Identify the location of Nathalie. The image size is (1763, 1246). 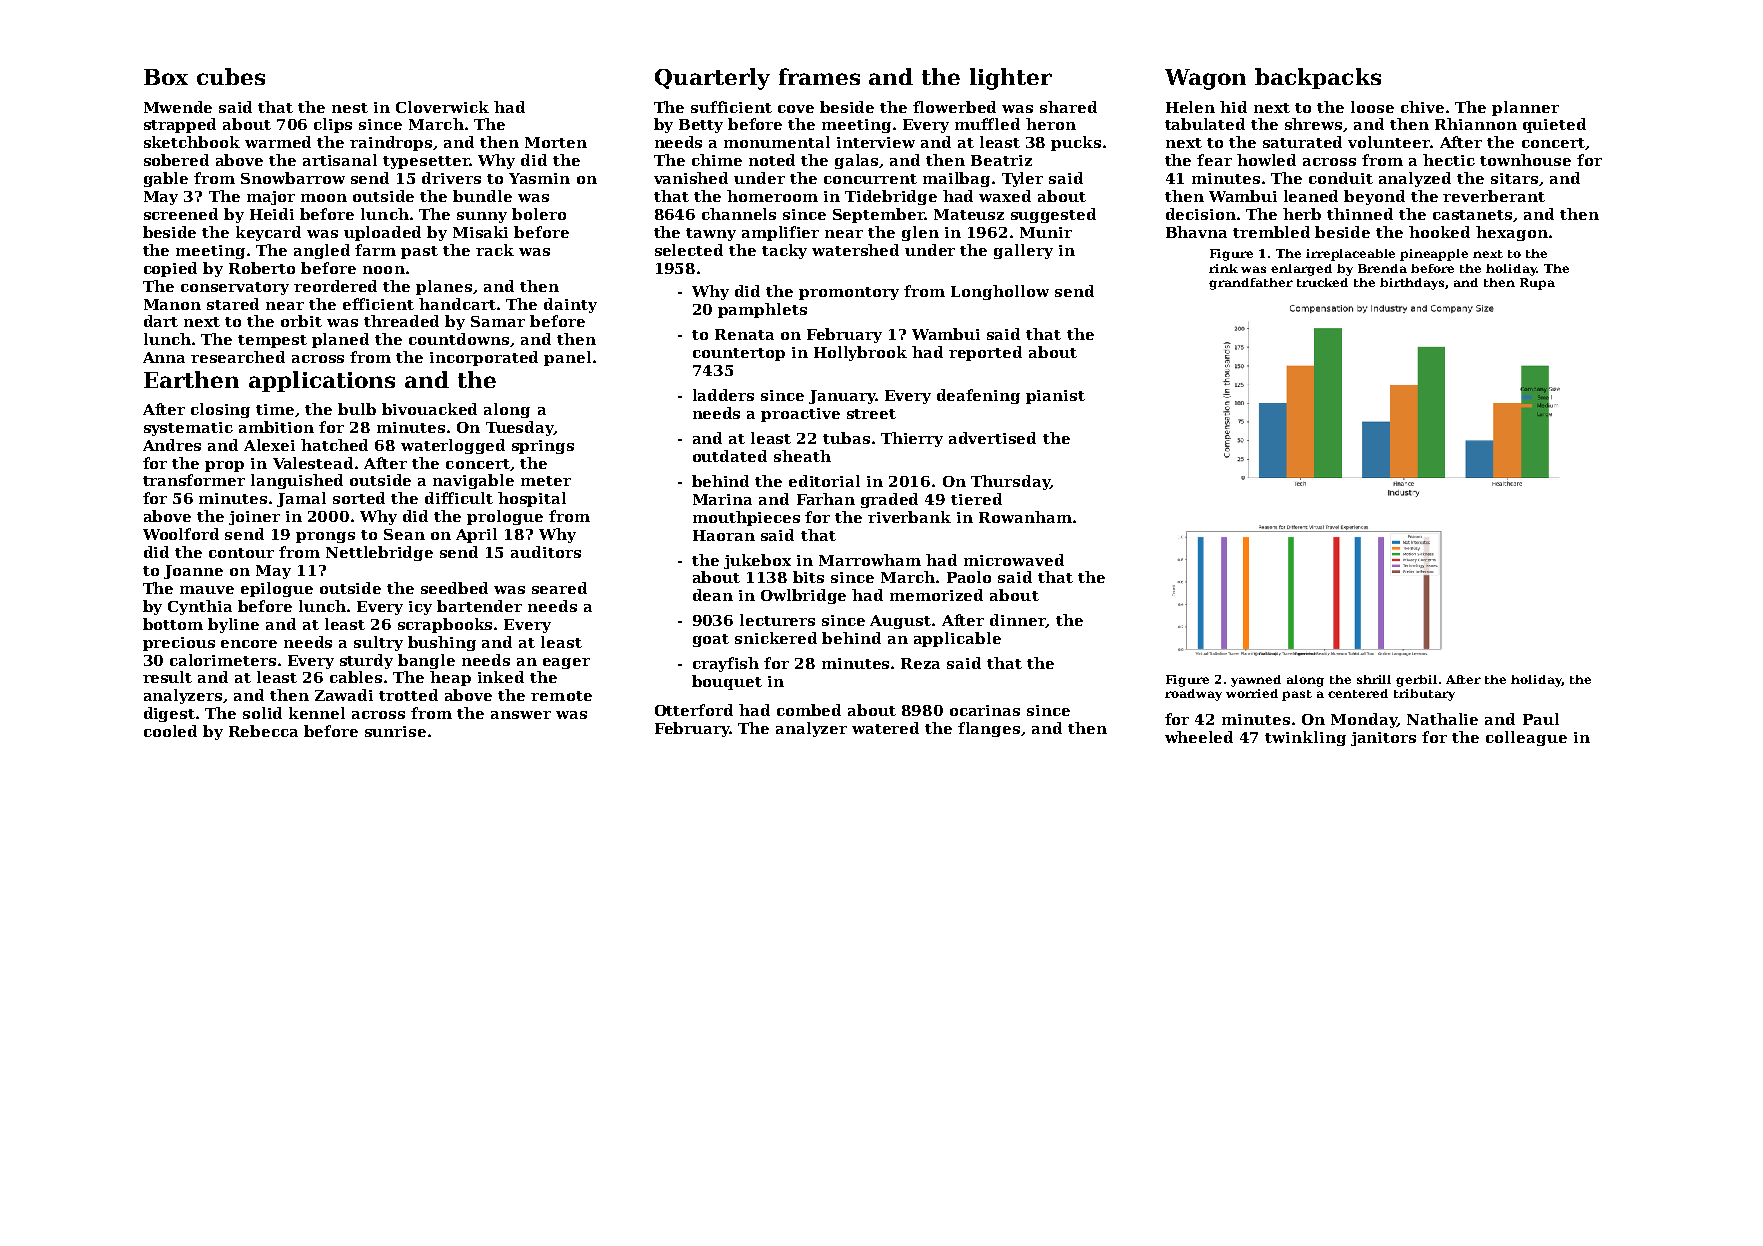
(1442, 719).
